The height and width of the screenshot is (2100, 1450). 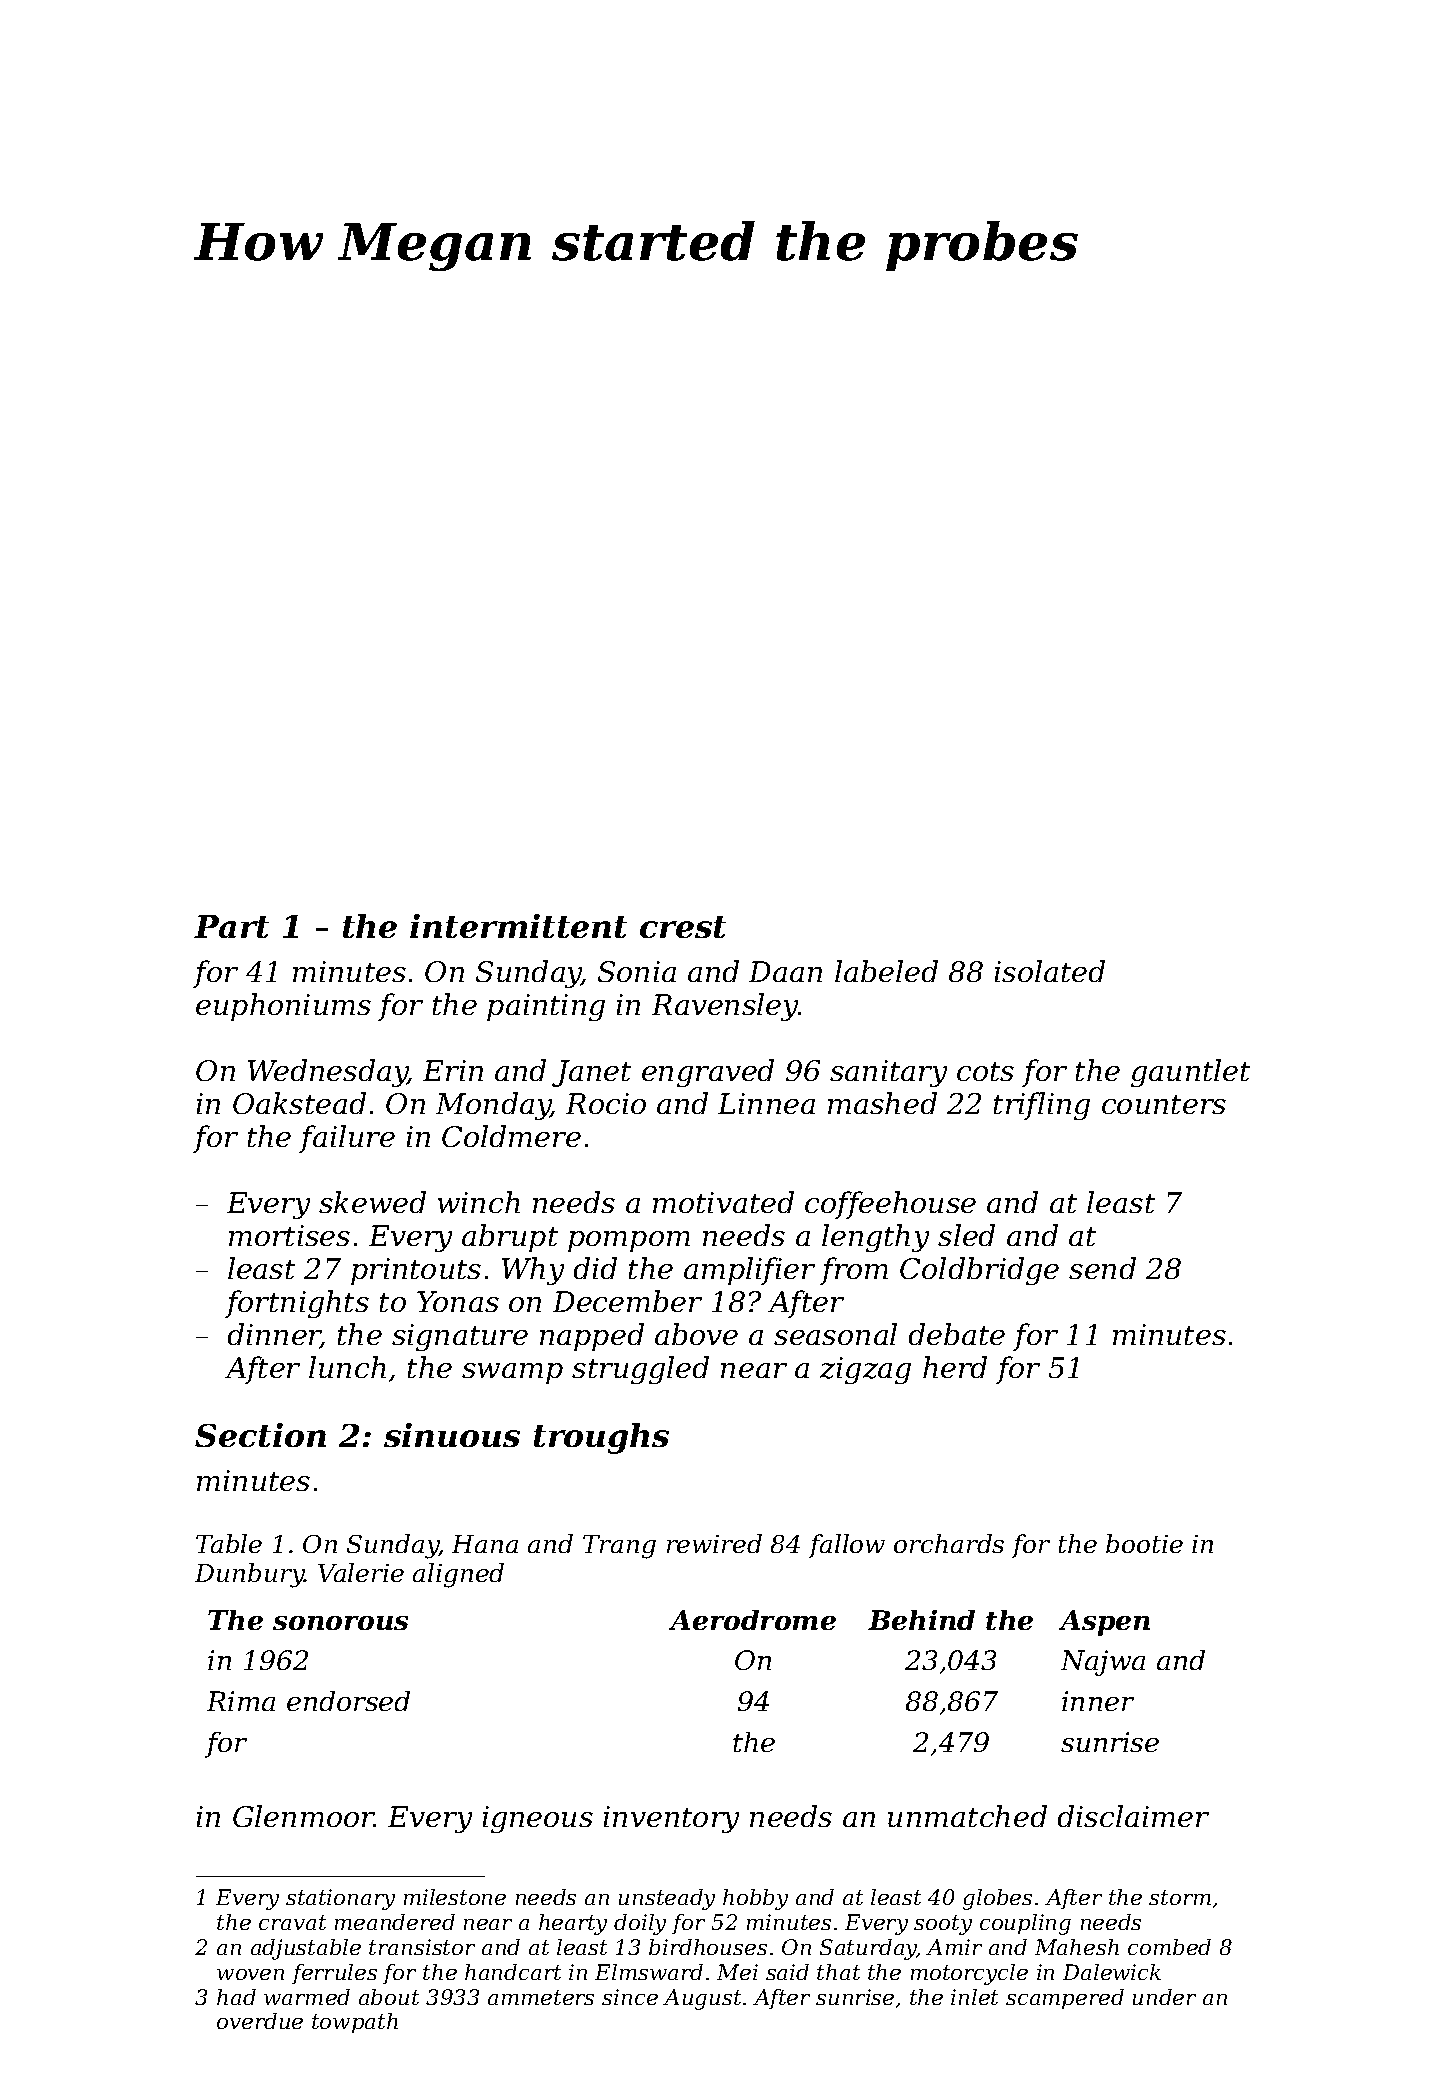 What do you see at coordinates (260, 2021) in the screenshot?
I see `overdue` at bounding box center [260, 2021].
